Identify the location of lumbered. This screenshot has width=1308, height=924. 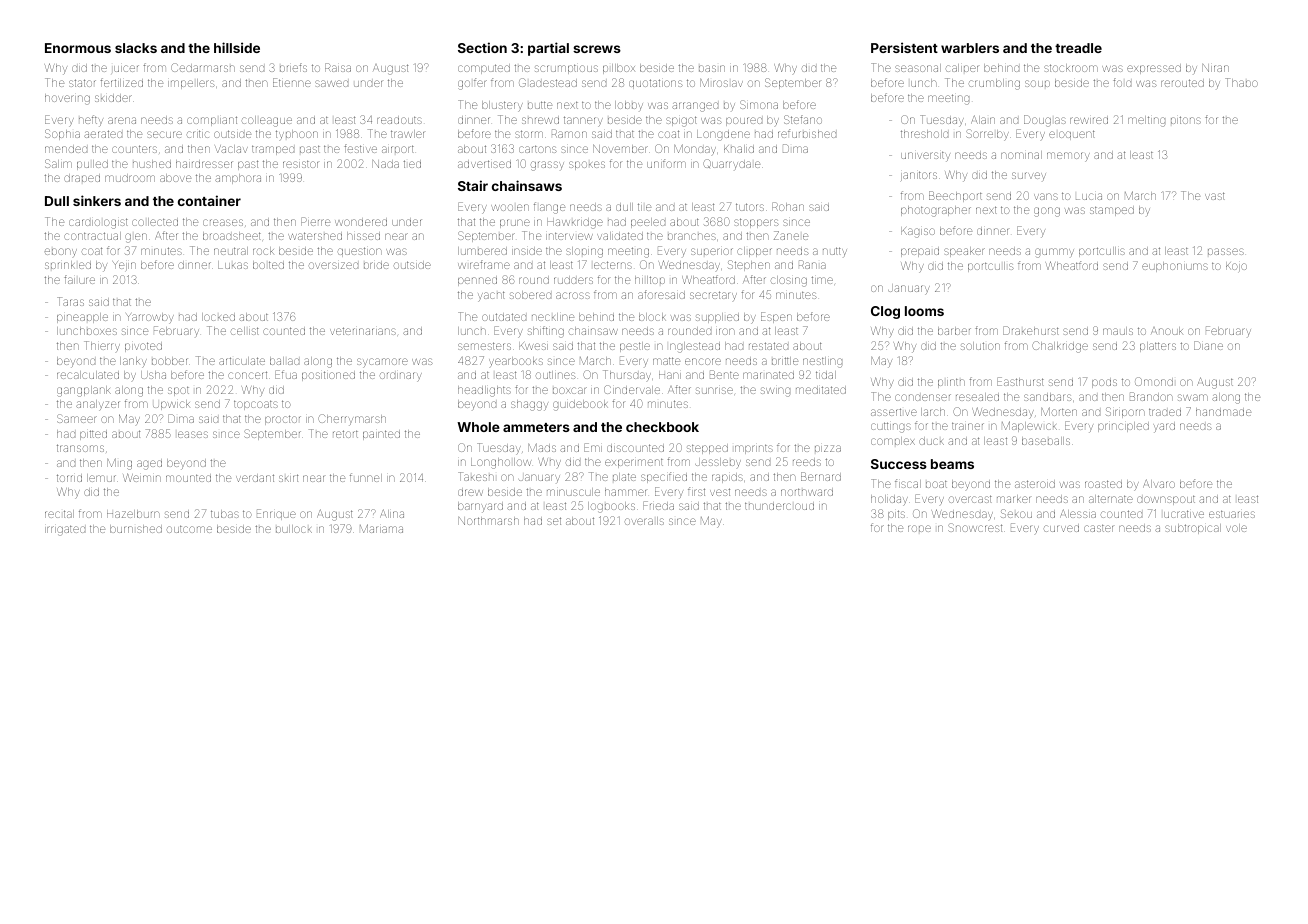
(482, 251).
